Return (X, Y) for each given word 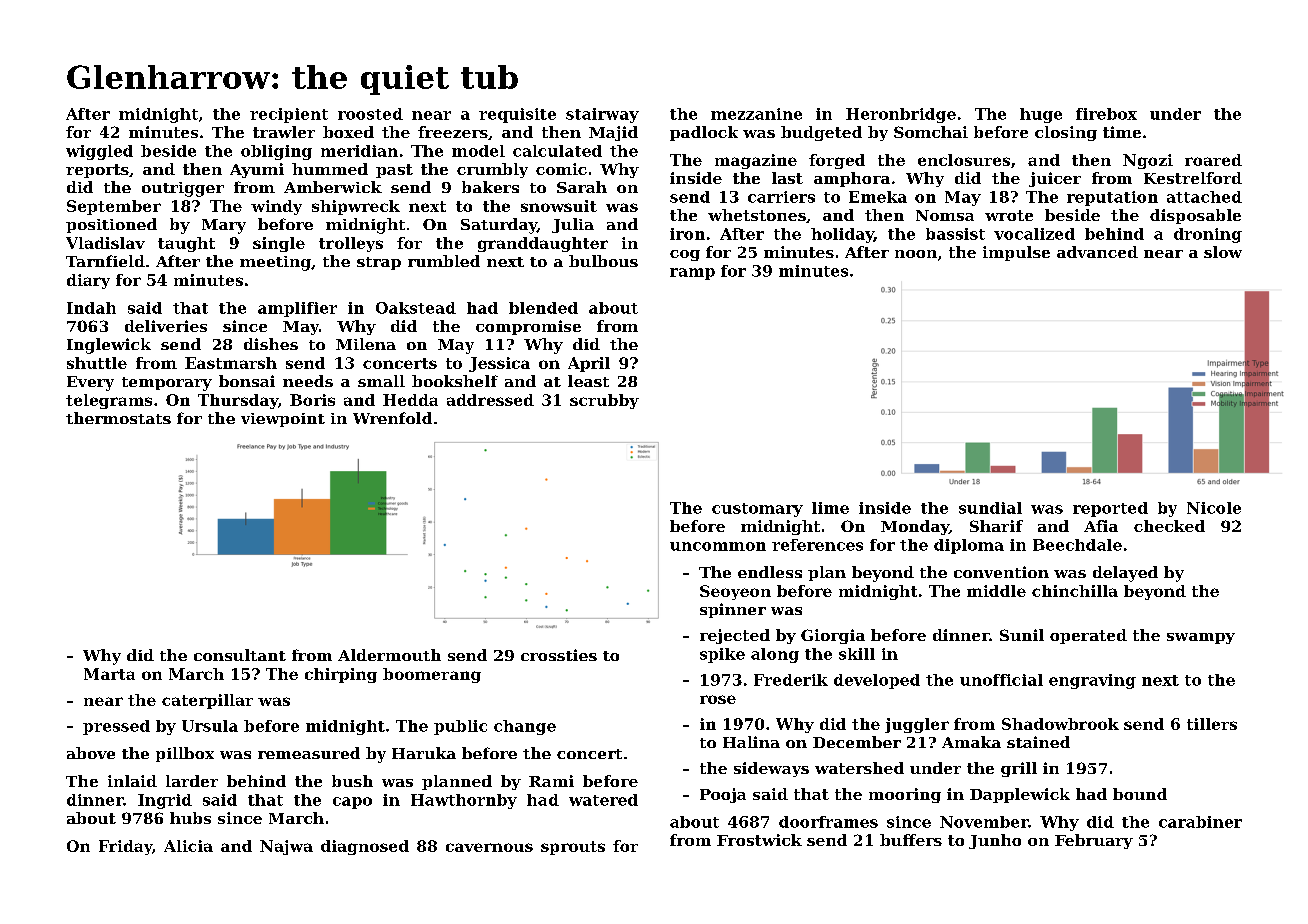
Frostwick (759, 840)
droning (1208, 235)
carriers (781, 197)
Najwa (286, 847)
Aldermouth (389, 655)
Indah (91, 308)
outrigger (183, 189)
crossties (559, 655)
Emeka (878, 197)
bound (1140, 794)
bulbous (603, 261)
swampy (1201, 638)
